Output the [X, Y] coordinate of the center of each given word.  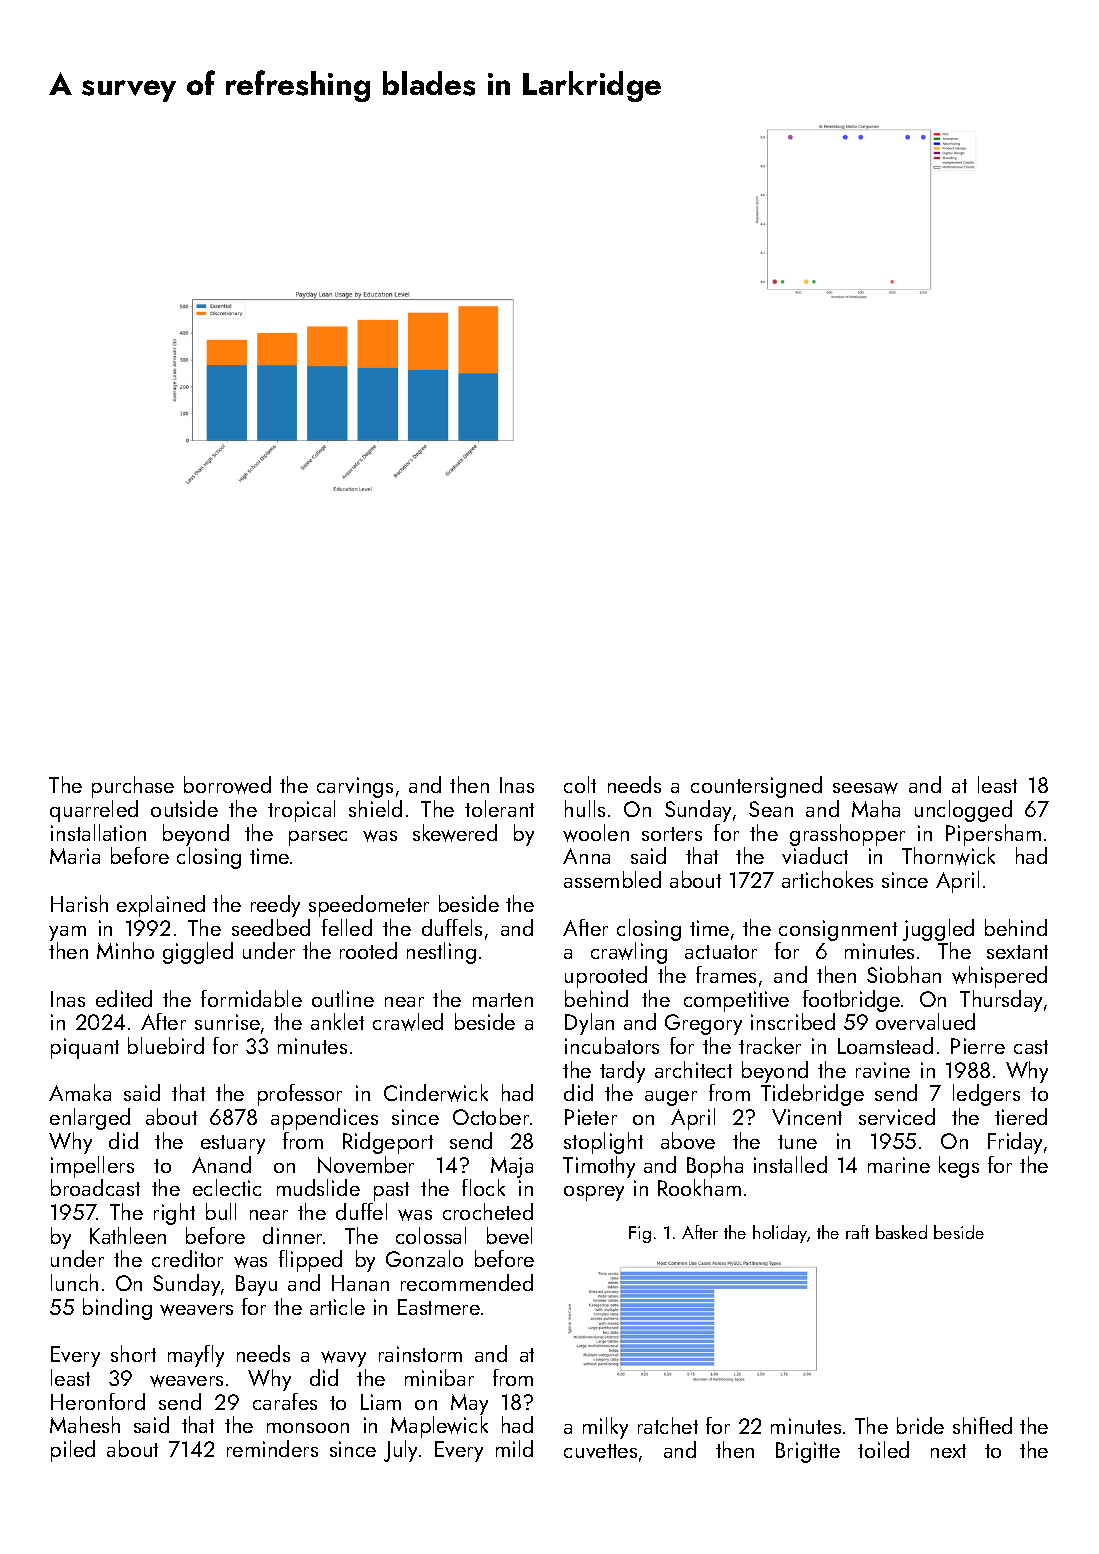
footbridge [851, 1001]
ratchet [668, 1425]
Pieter [591, 1117]
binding [117, 1309]
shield [375, 808]
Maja [512, 1167]
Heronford [98, 1401]
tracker [770, 1045]
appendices [324, 1119]
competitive [736, 1001]
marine [899, 1165]
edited [124, 998]
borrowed [227, 785]
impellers [92, 1167]
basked [901, 1232]
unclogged [963, 811]
